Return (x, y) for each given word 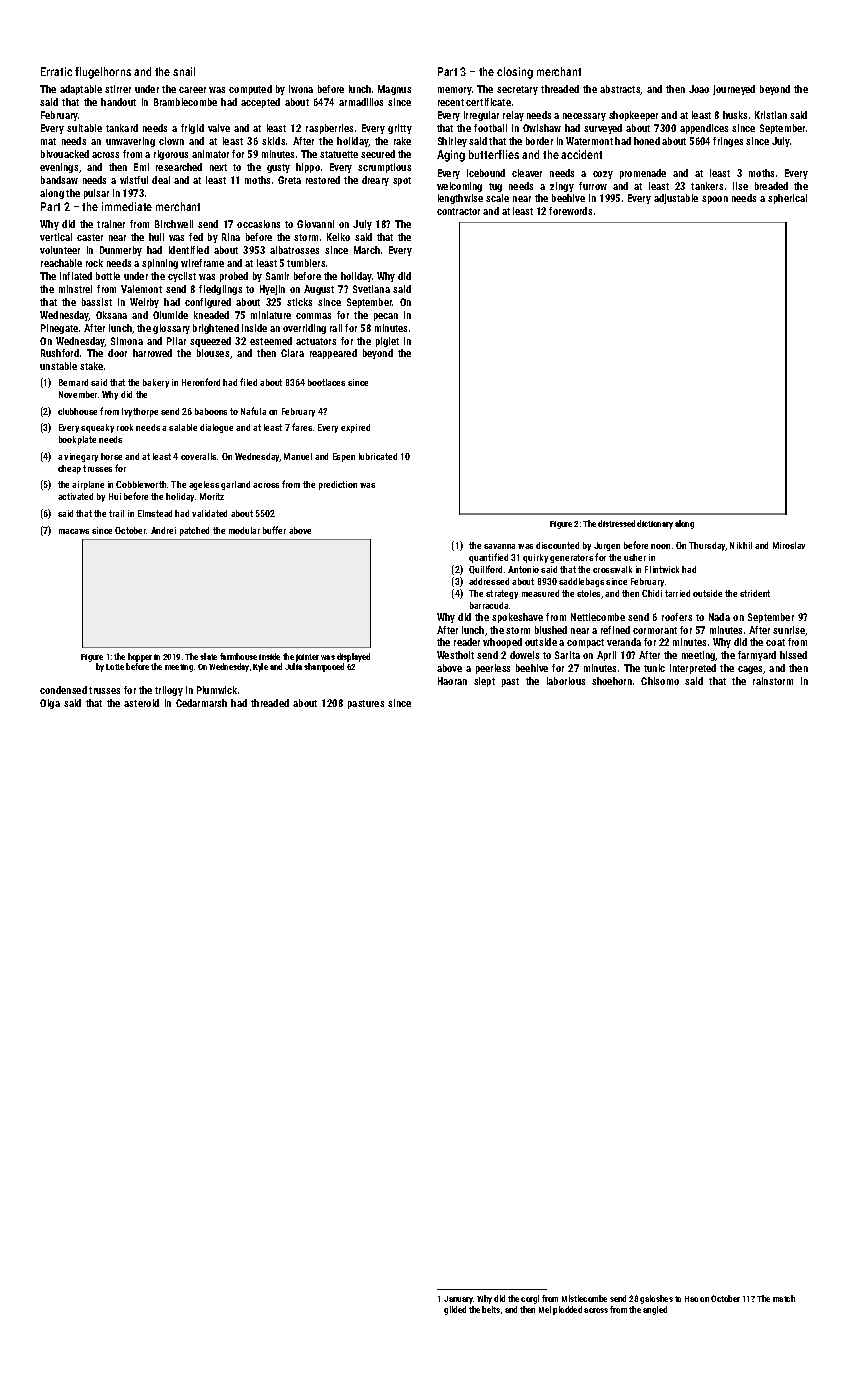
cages (751, 670)
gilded (455, 1310)
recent (451, 102)
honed (647, 141)
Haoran (452, 681)
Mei (545, 1309)
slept (484, 682)
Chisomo (660, 681)
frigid (192, 129)
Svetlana (371, 289)
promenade (643, 174)
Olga (50, 704)
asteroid (141, 703)
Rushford (60, 353)
